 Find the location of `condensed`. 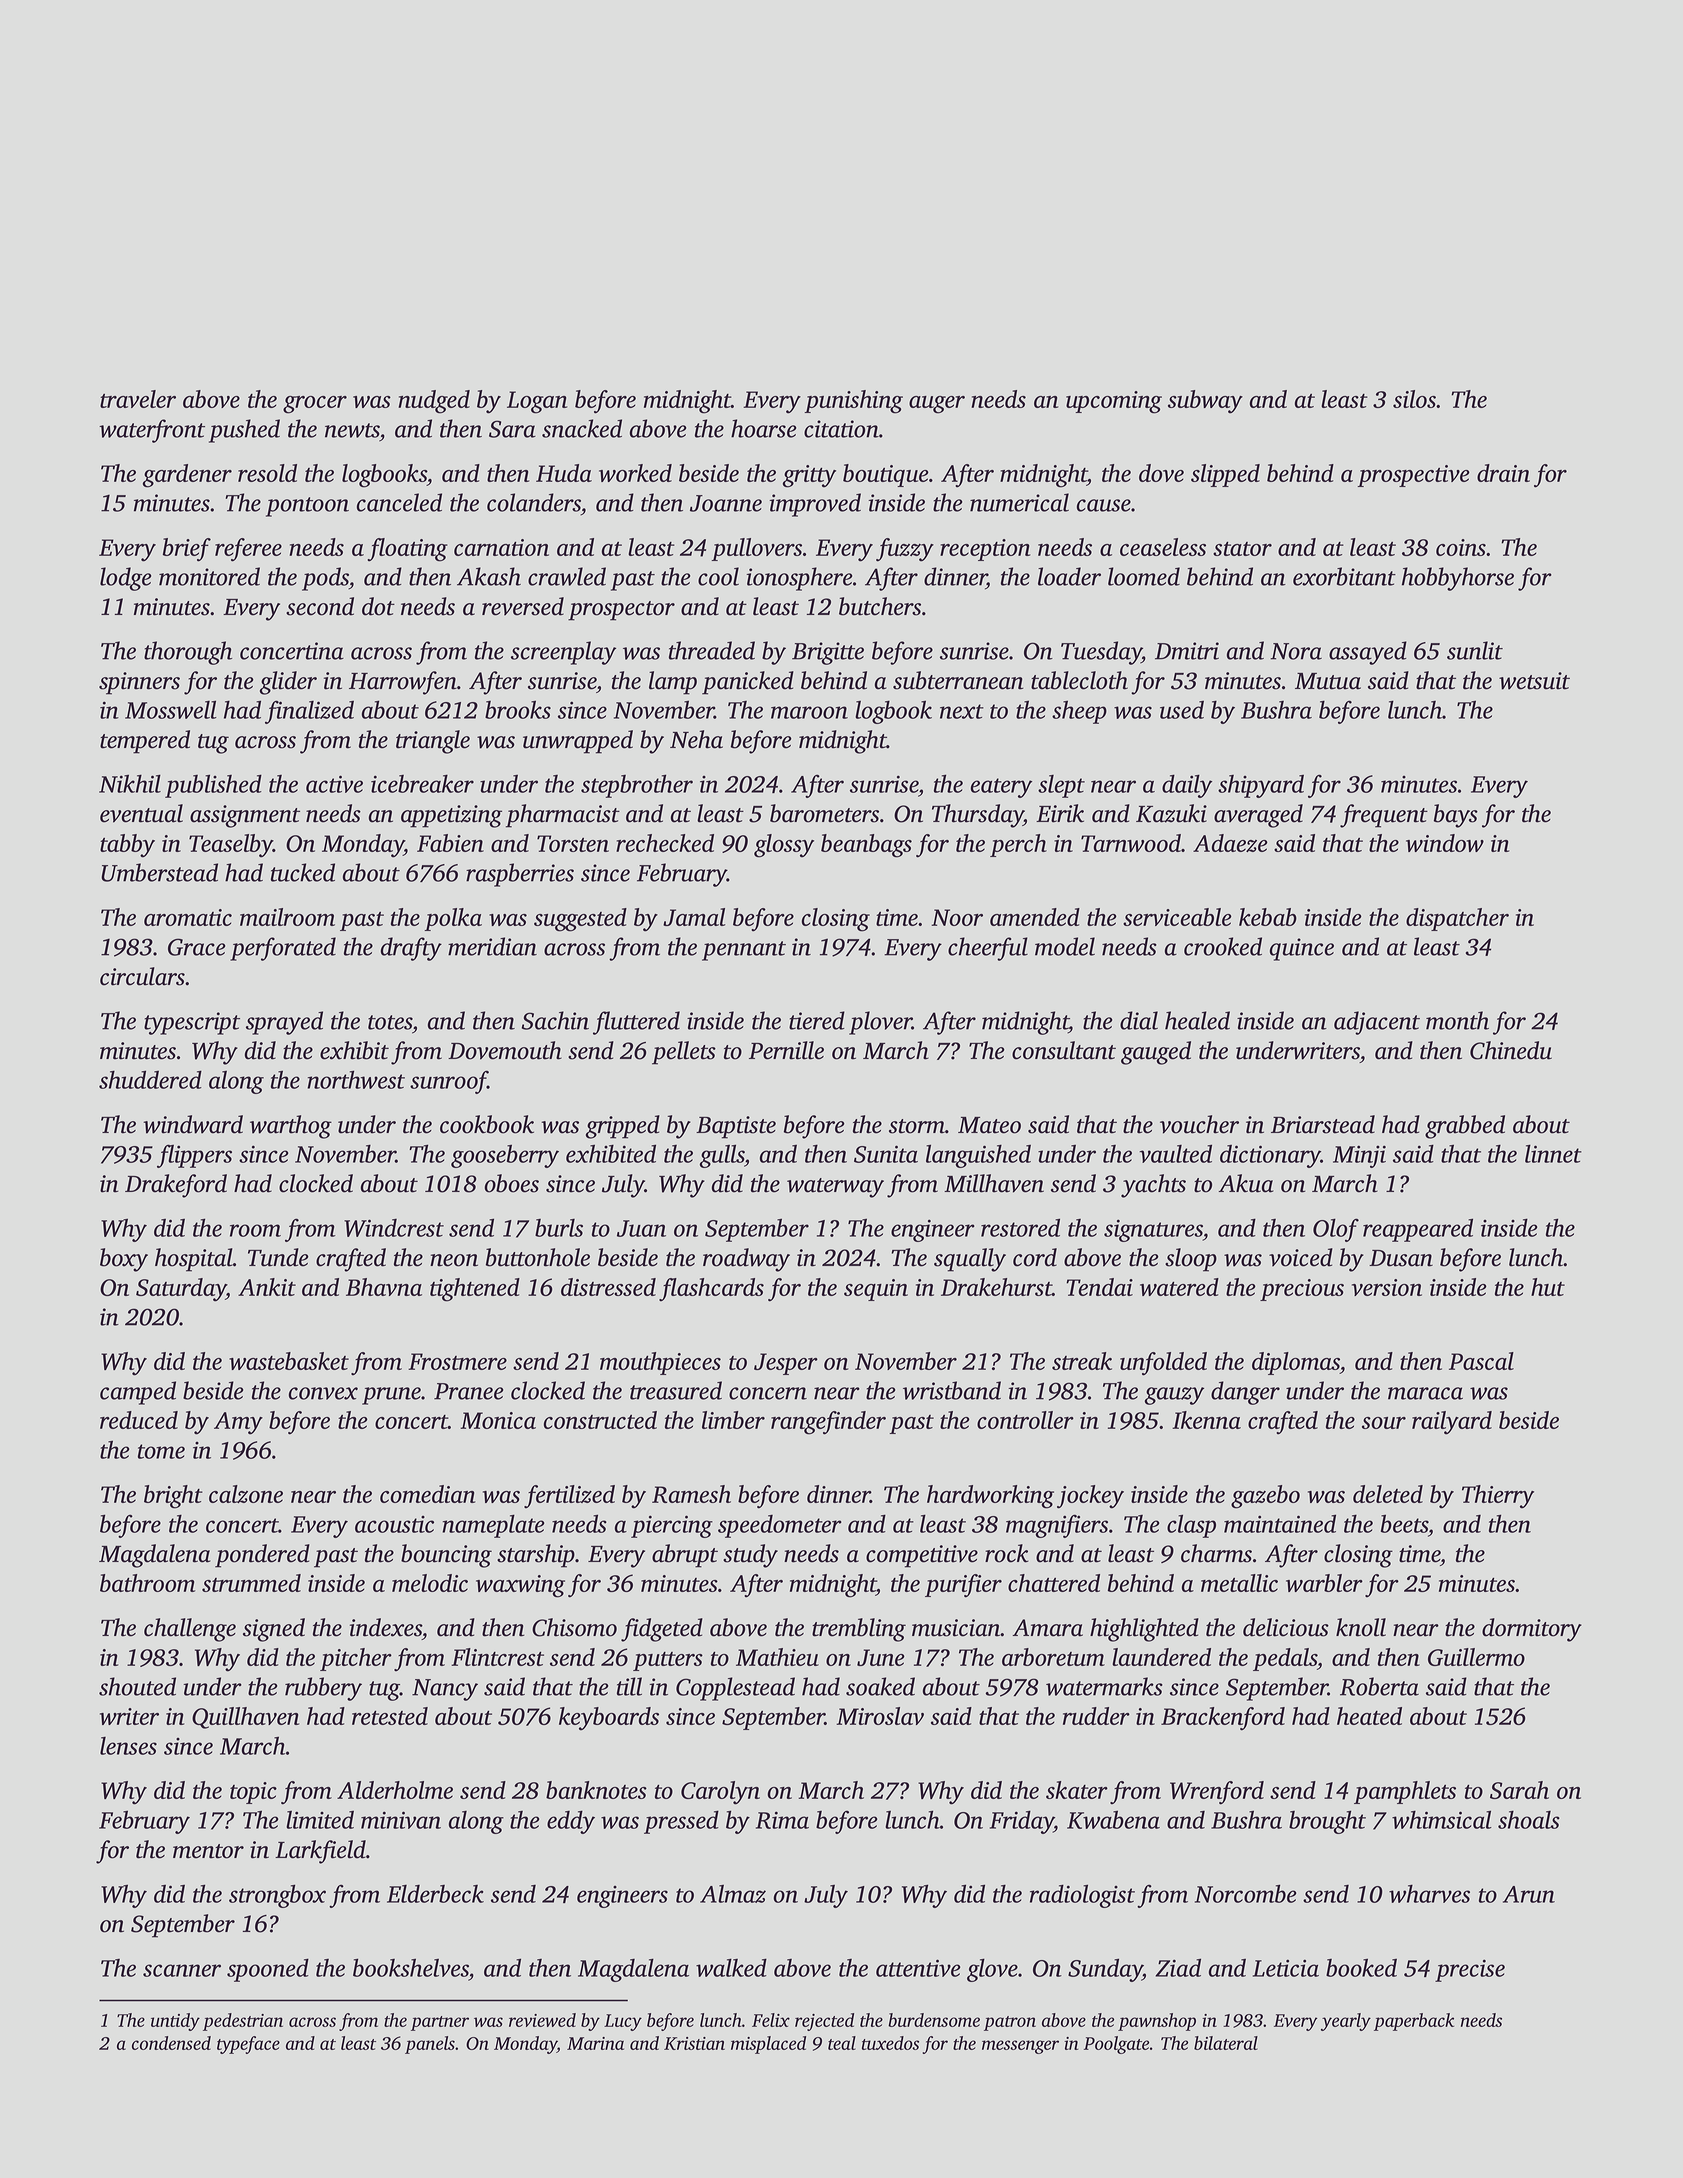

condensed is located at coordinates (171, 2043).
